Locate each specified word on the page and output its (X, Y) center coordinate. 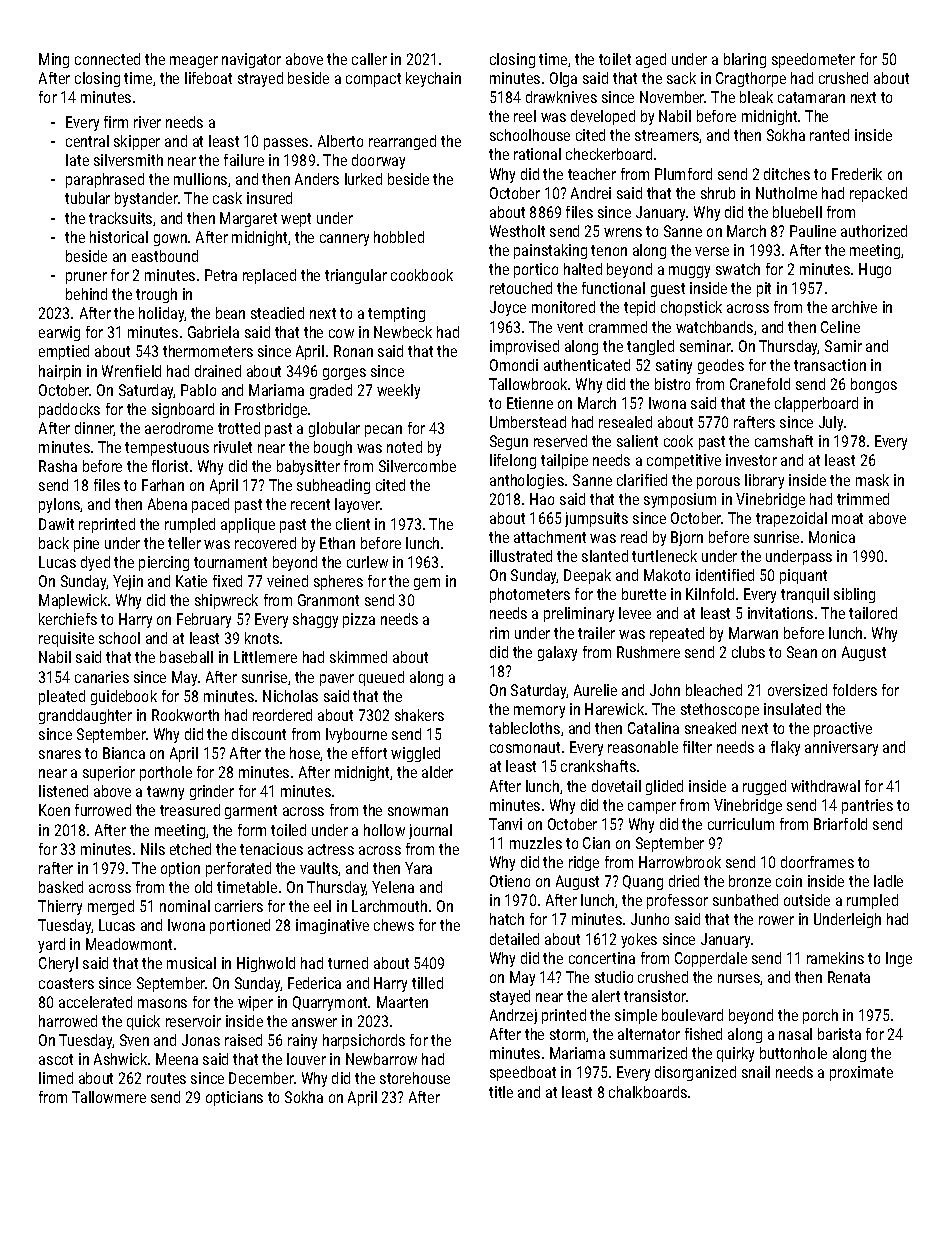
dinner (94, 429)
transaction (830, 365)
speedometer (813, 60)
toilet (615, 59)
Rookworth (185, 715)
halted (583, 269)
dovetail (616, 786)
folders (855, 690)
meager (194, 62)
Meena (177, 1059)
